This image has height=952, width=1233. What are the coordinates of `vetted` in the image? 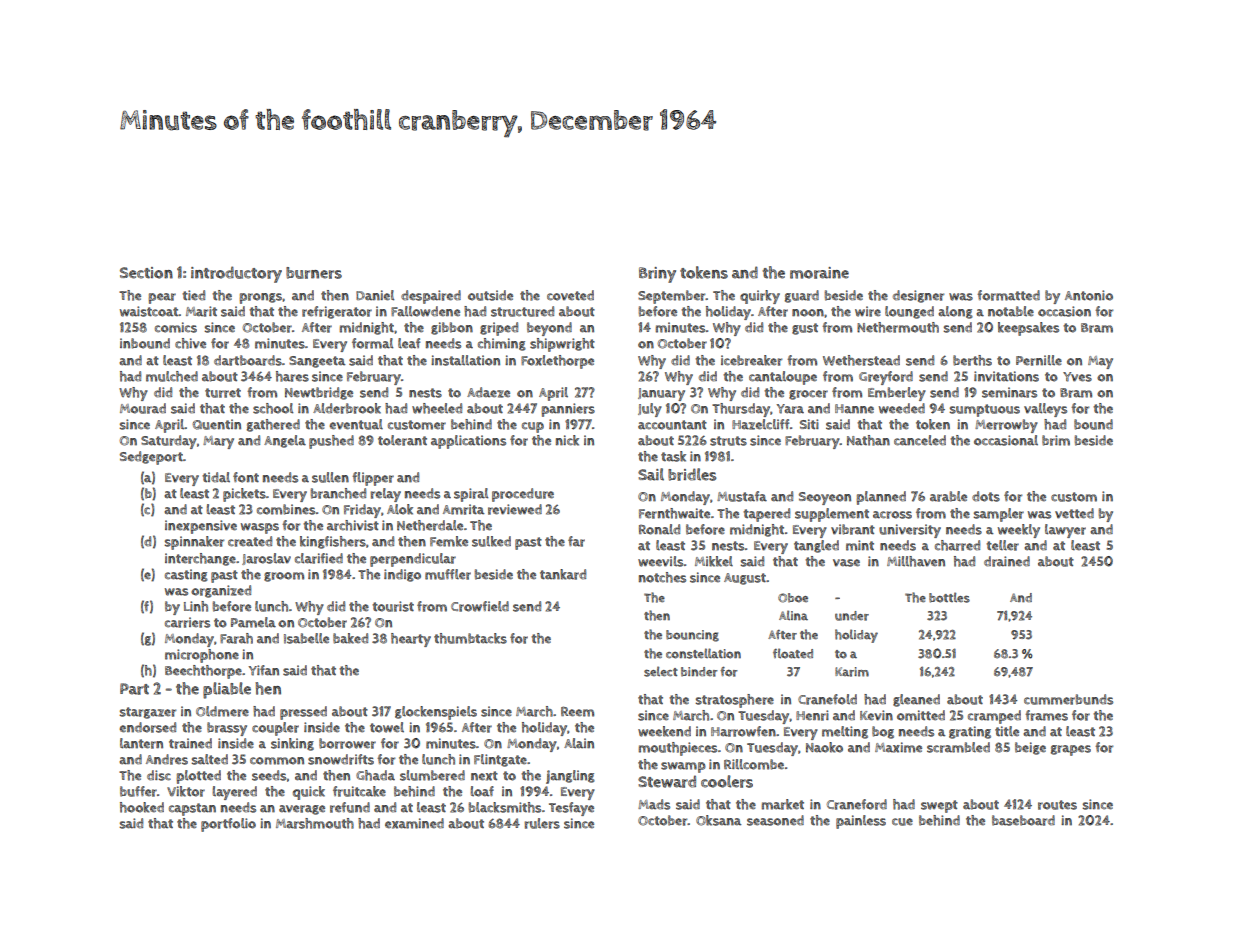 It's located at (1074, 513).
